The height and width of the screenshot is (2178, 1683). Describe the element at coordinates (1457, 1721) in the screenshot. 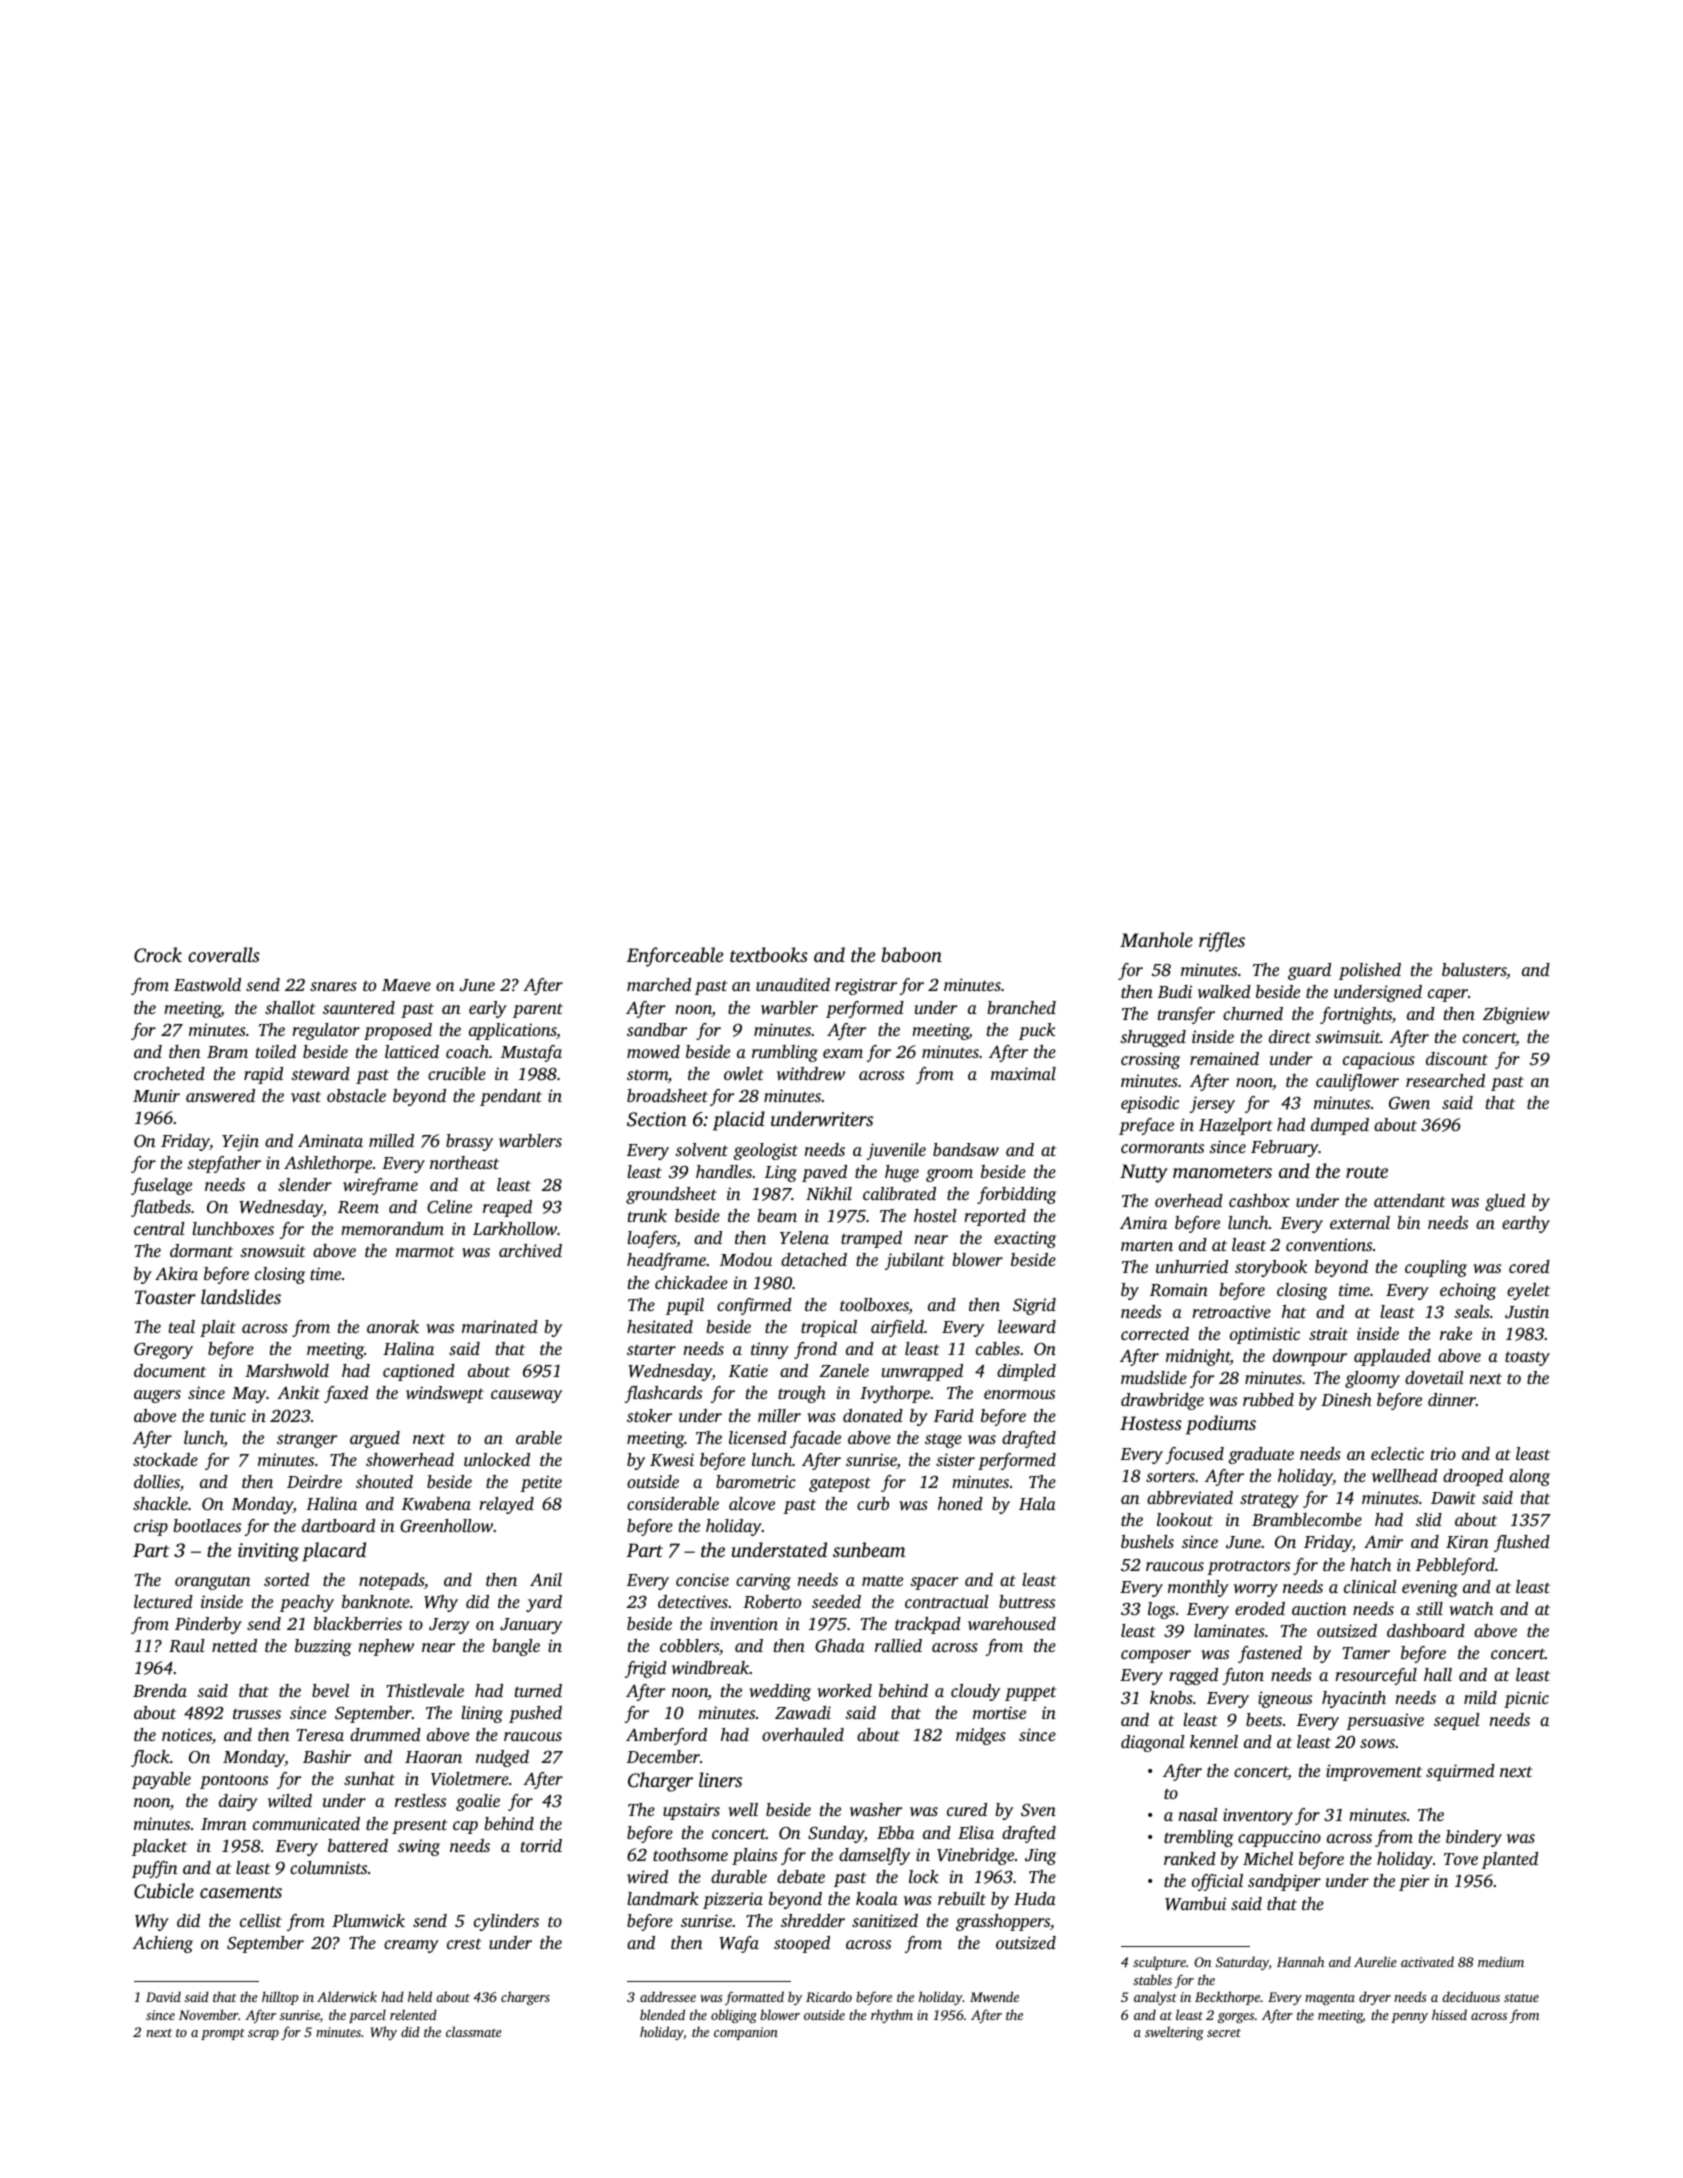

I see `sequel` at that location.
